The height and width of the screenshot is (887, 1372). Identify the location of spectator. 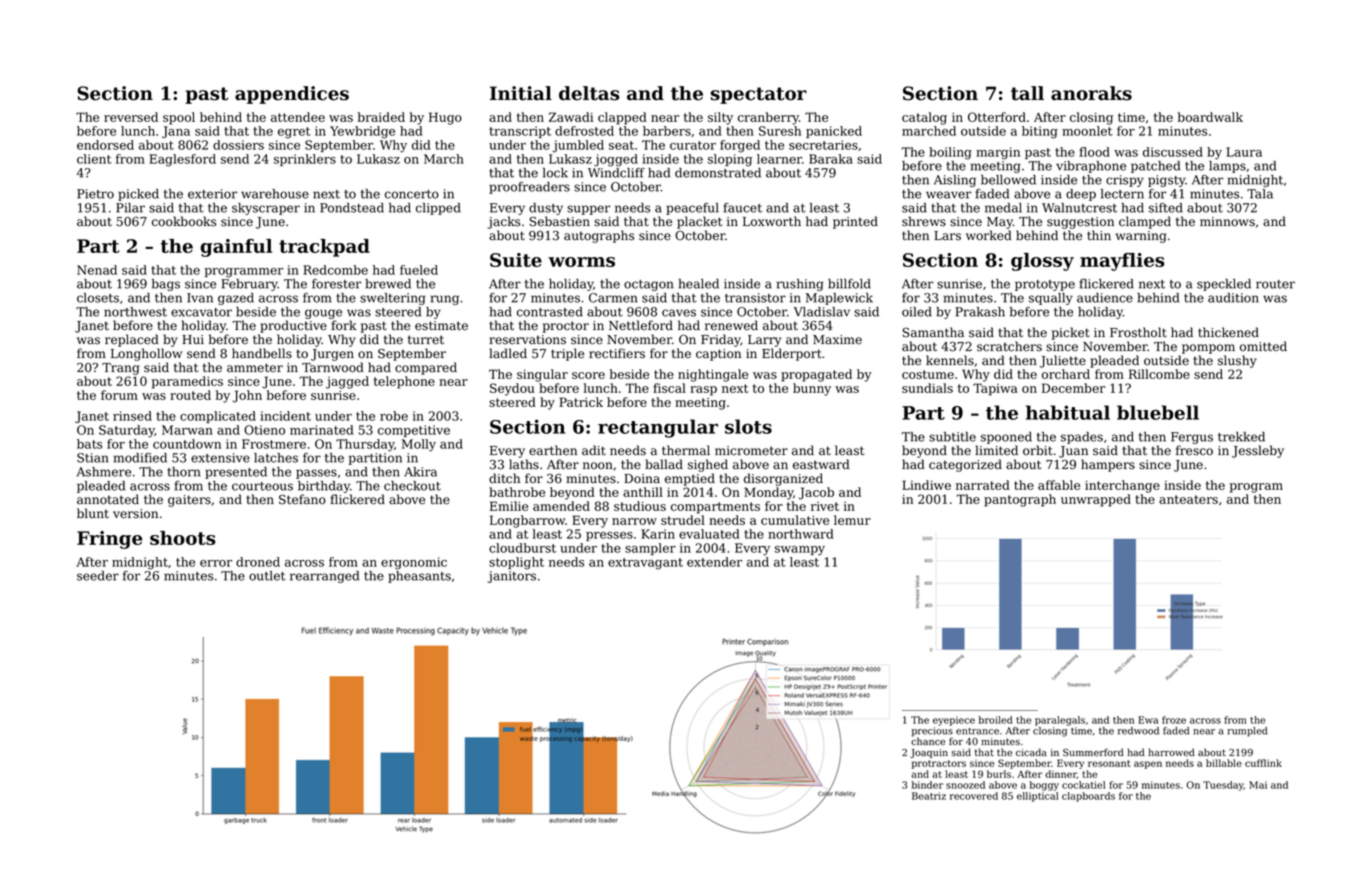
(759, 95).
